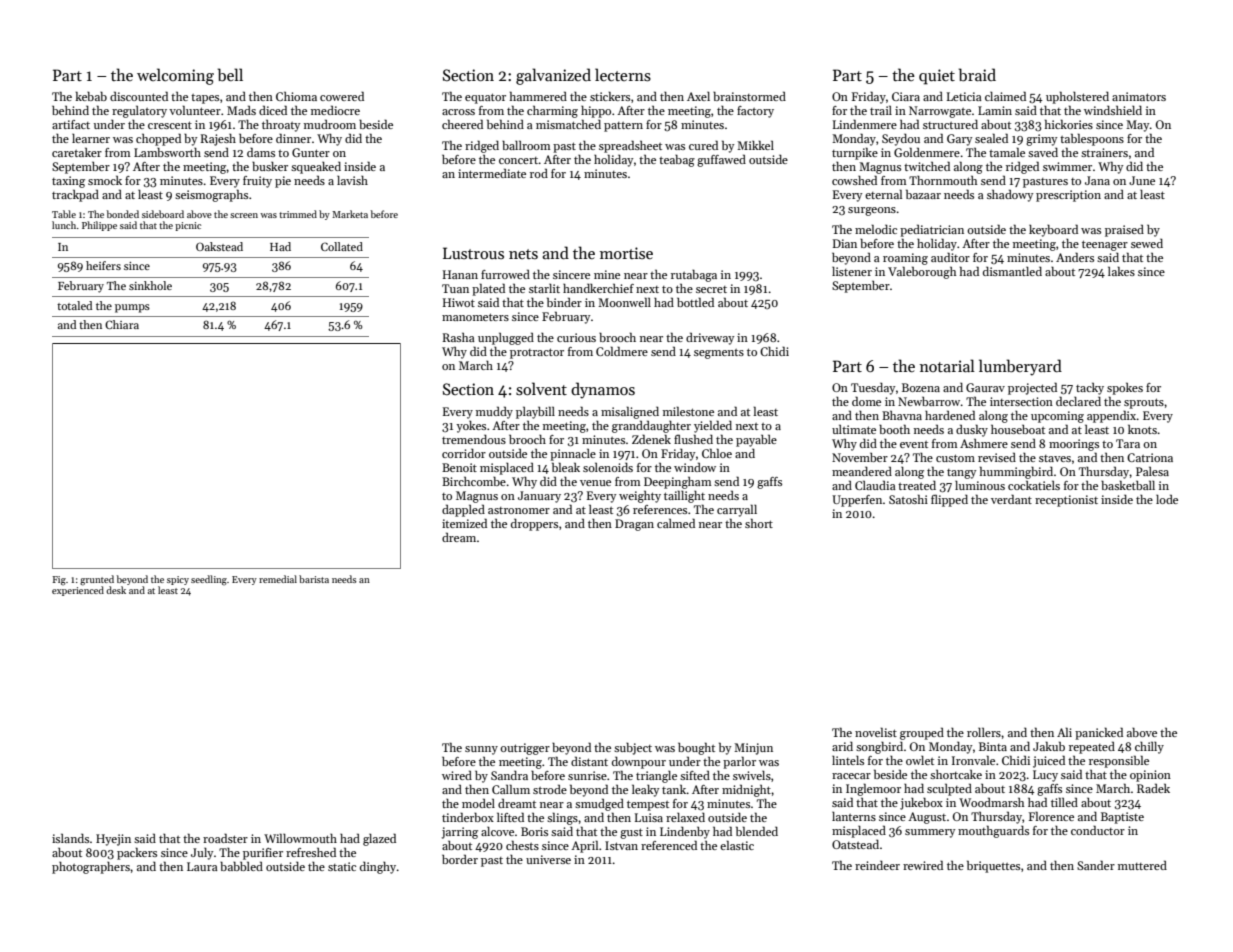 The width and height of the image is (1233, 952). I want to click on bought, so click(696, 748).
